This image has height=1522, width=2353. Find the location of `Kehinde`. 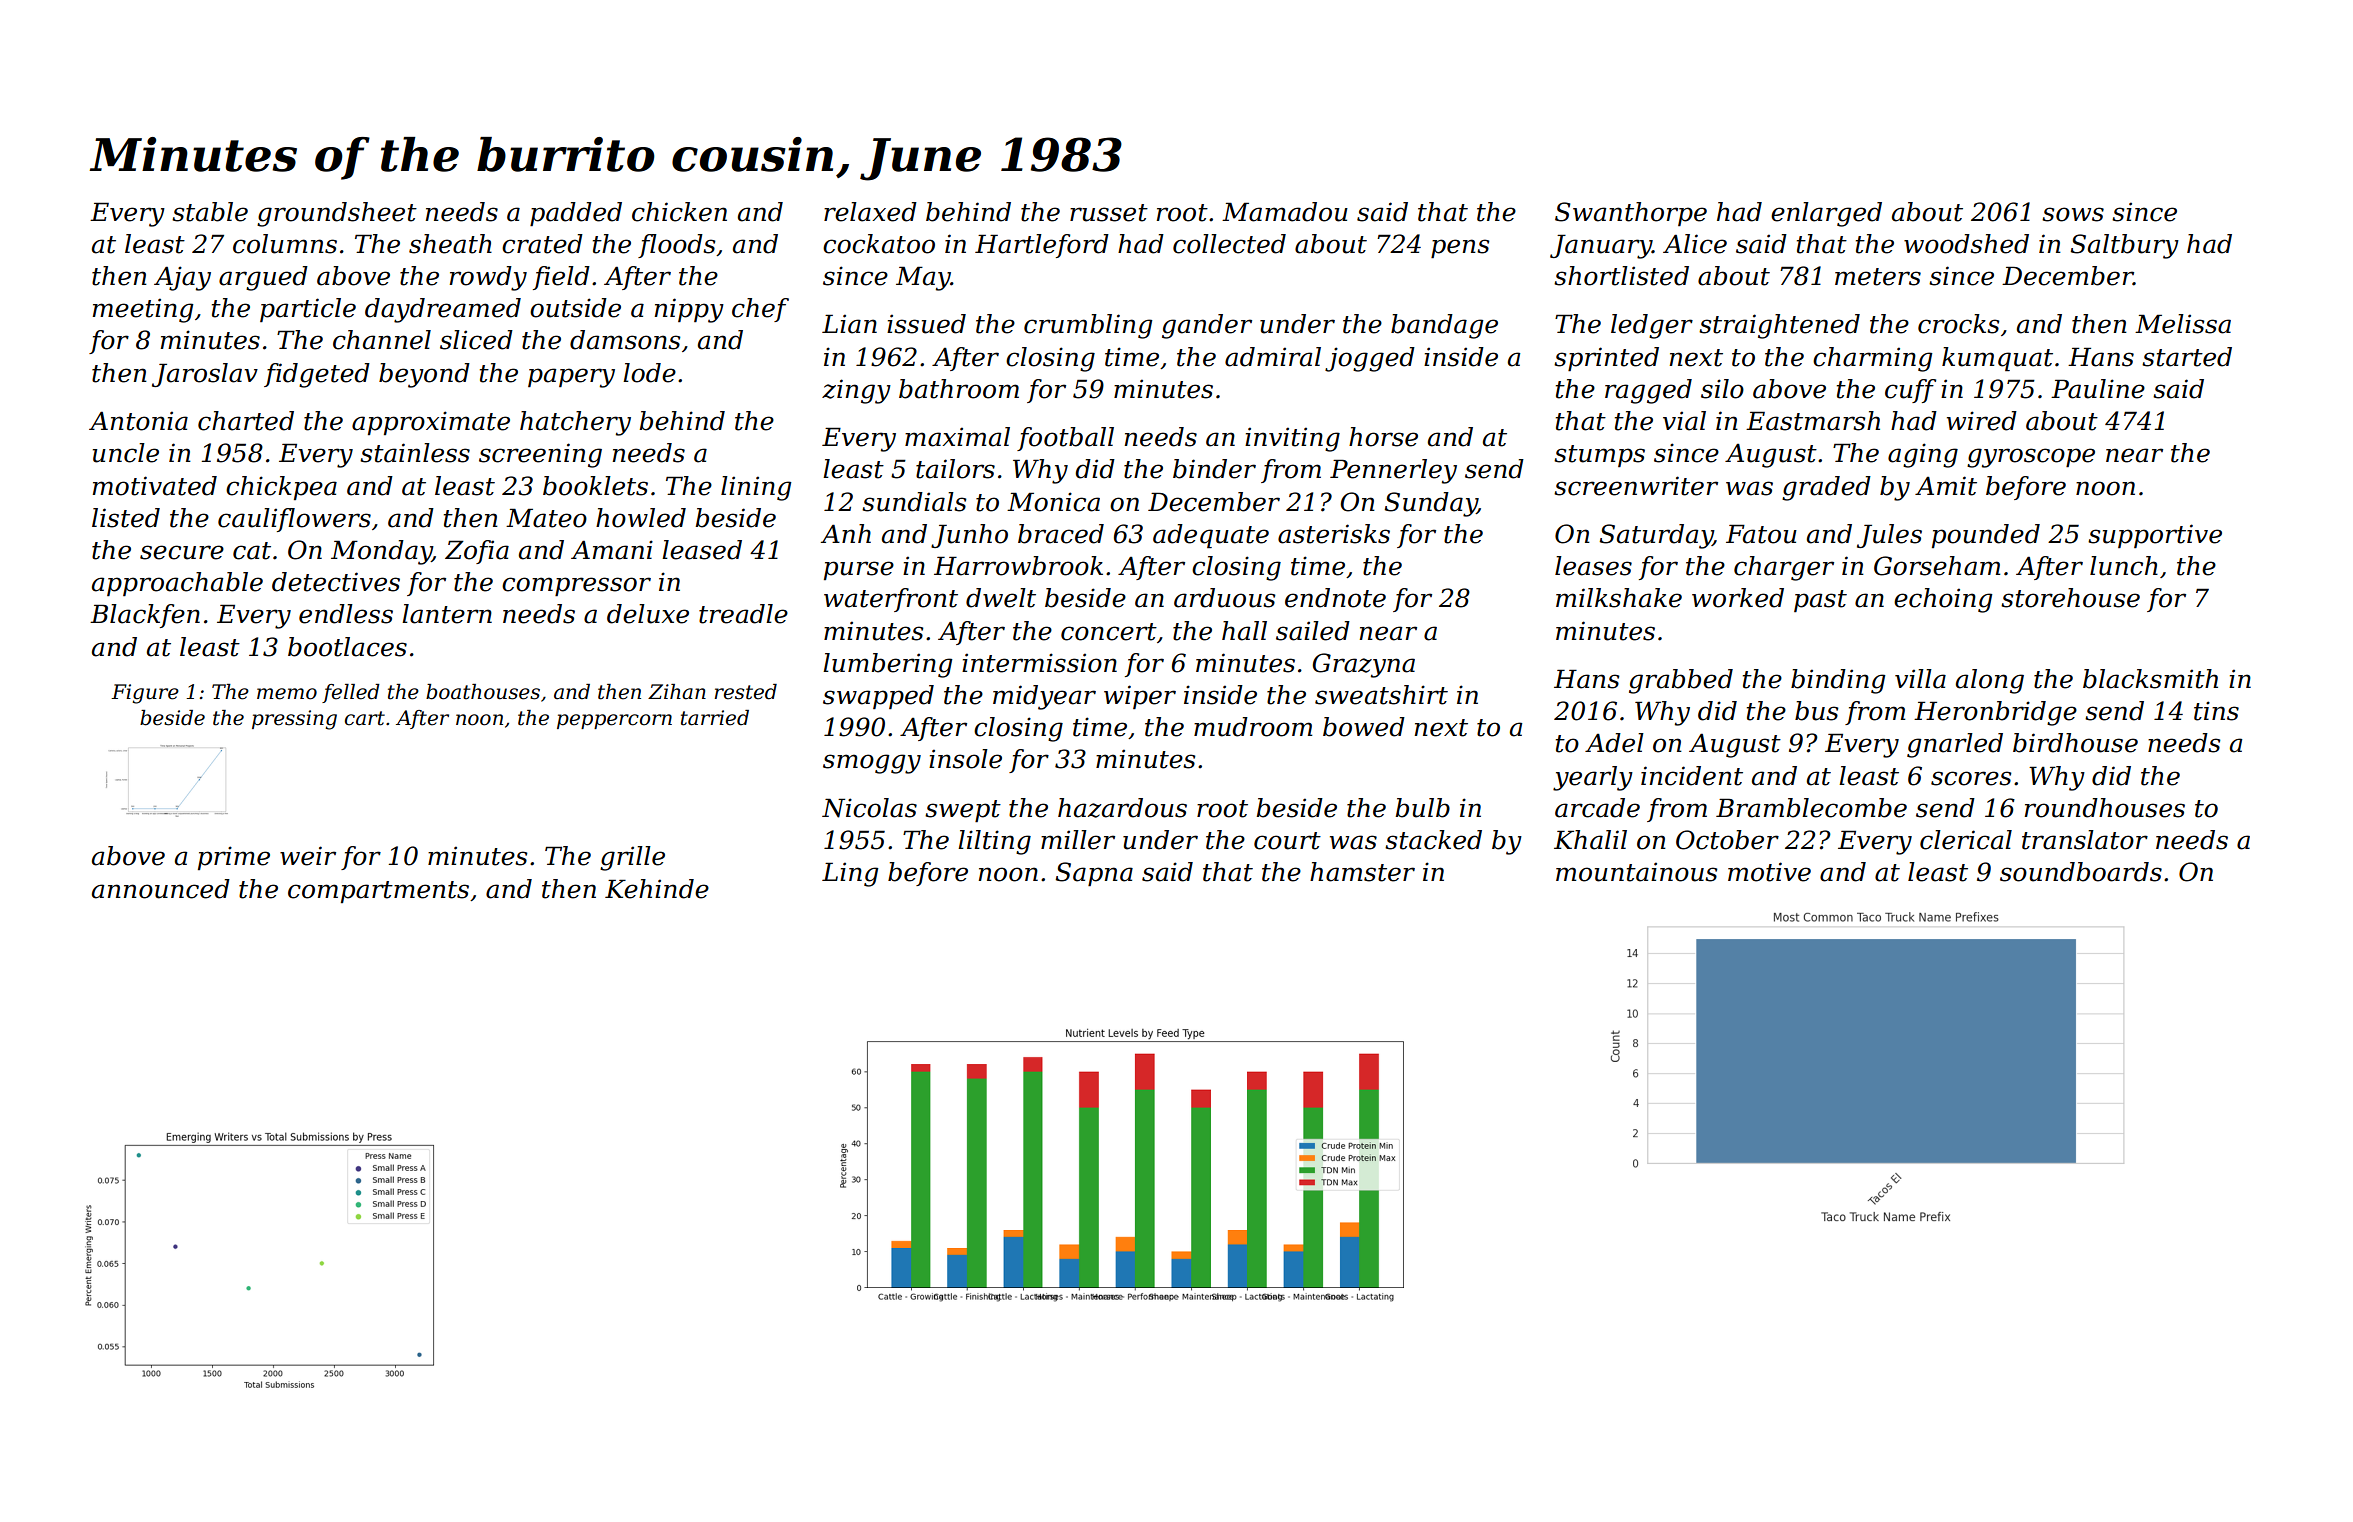

Kehinde is located at coordinates (657, 889).
